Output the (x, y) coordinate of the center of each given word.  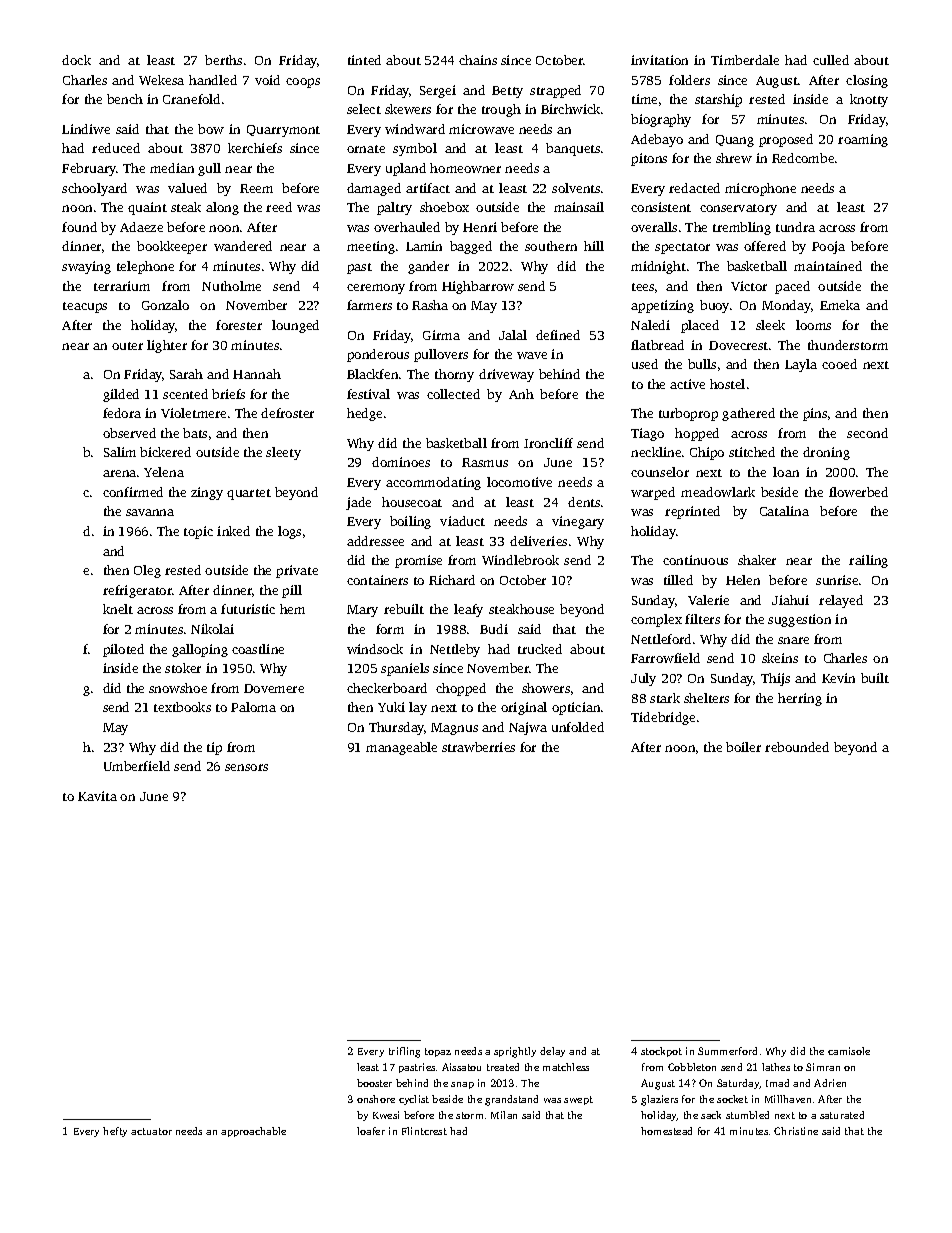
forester (239, 325)
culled (831, 60)
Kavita (97, 796)
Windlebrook (520, 560)
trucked (540, 649)
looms (813, 325)
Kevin (838, 678)
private (297, 571)
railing (868, 561)
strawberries (478, 747)
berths (223, 60)
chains (478, 60)
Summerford (727, 1051)
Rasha (430, 305)
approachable (253, 1132)
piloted (123, 650)
